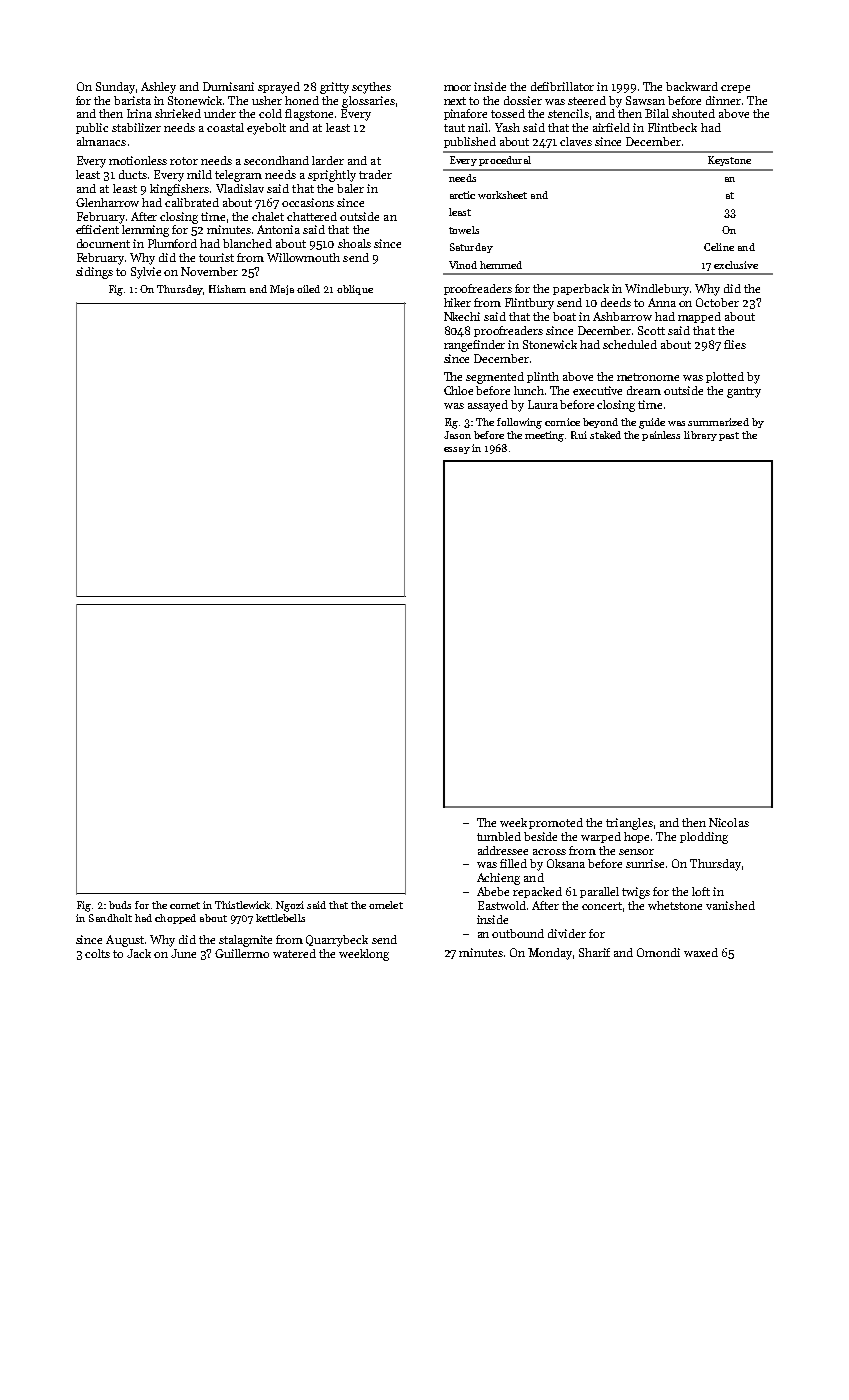 This screenshot has height=1400, width=849. Describe the element at coordinates (175, 919) in the screenshot. I see `chopped` at that location.
